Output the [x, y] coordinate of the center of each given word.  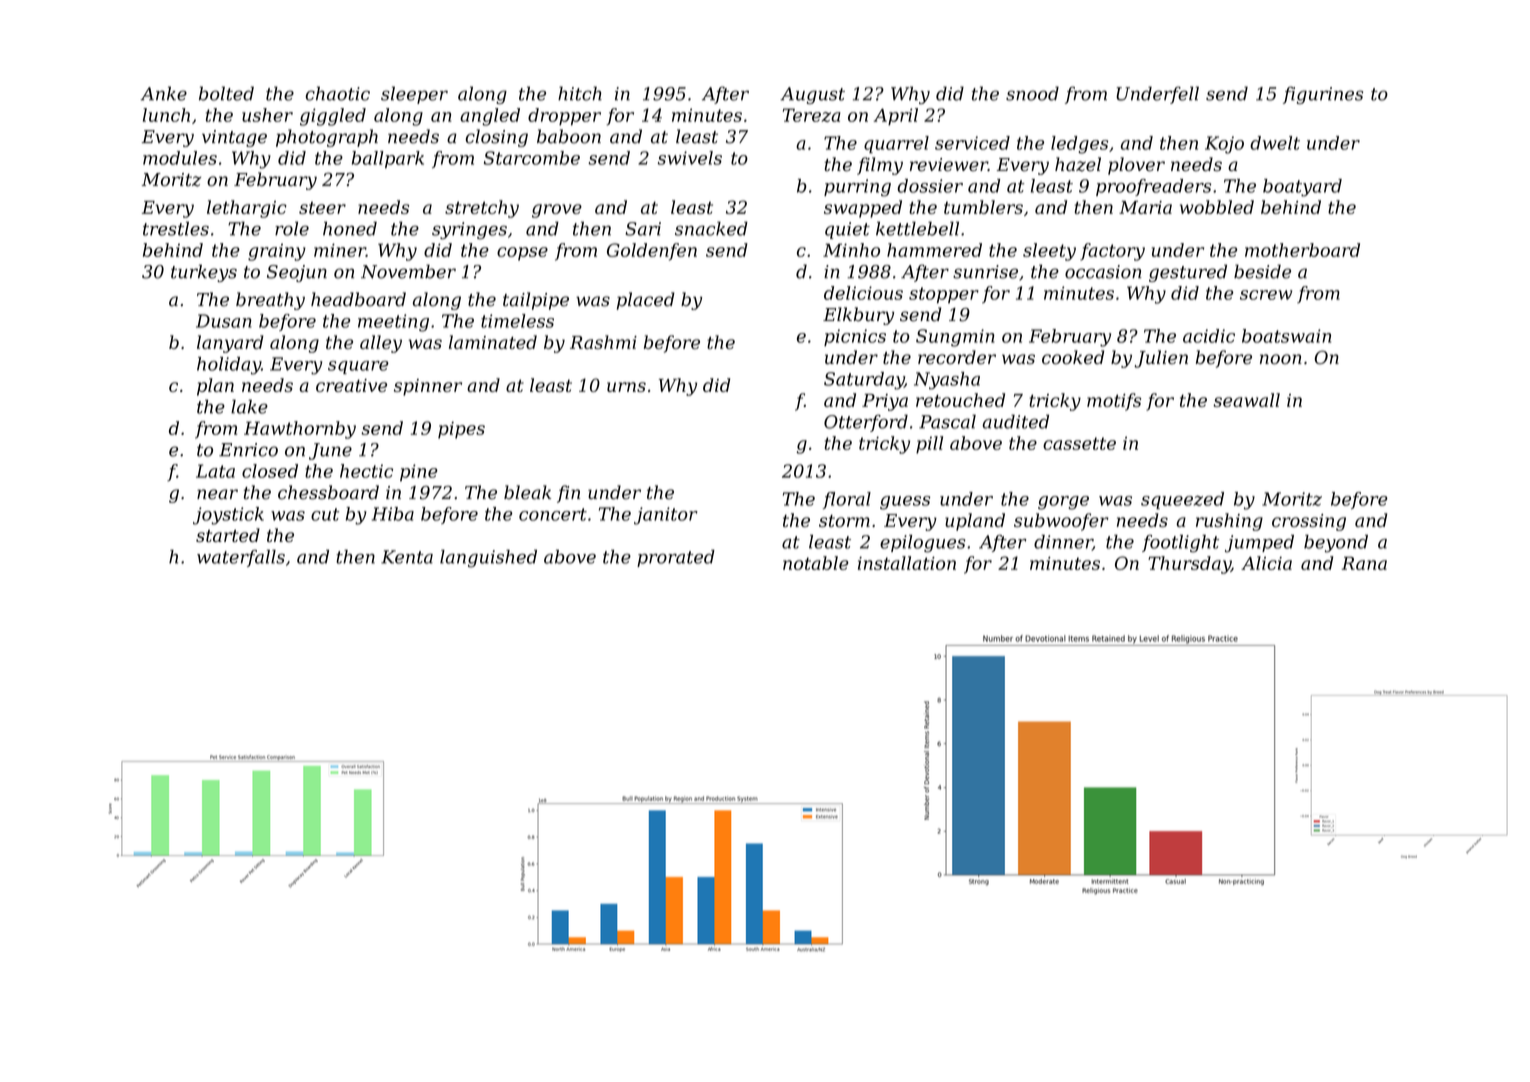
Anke [164, 93]
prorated [676, 558]
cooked [1073, 357]
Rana [1364, 563]
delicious [863, 293]
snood [1032, 93]
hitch [580, 93]
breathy [270, 301]
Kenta [407, 557]
